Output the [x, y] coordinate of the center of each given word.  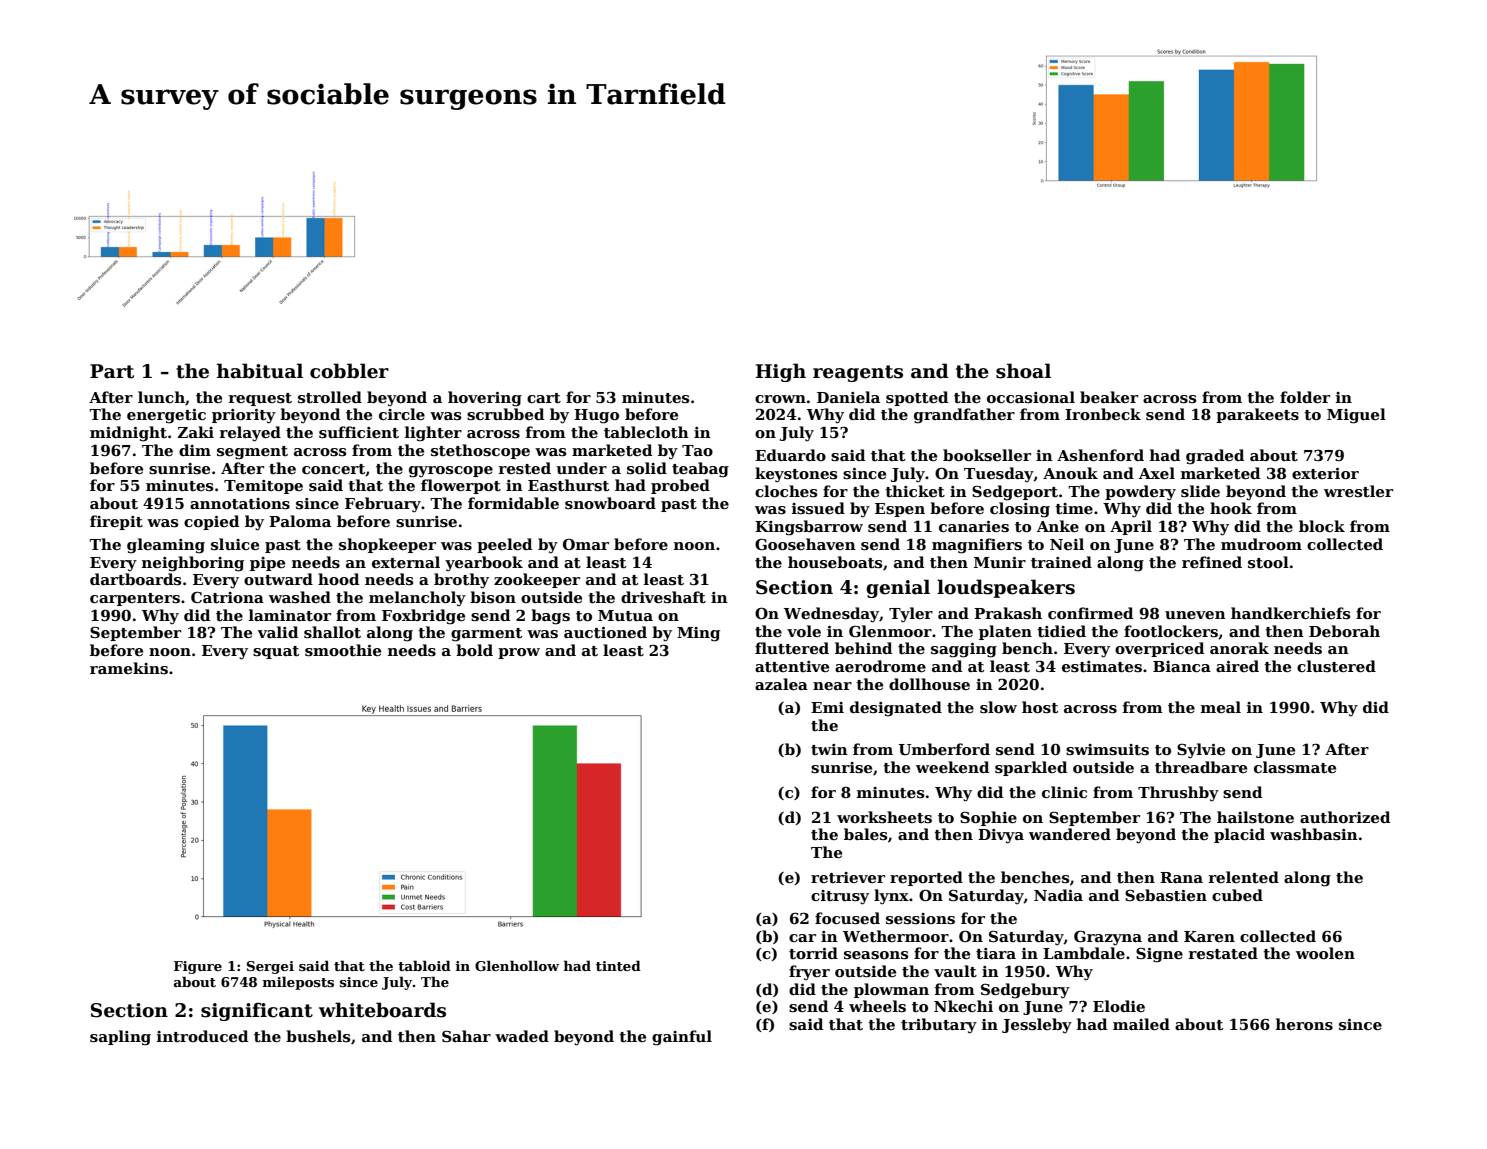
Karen [1209, 936]
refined [1212, 562]
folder [1305, 397]
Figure [198, 967]
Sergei [270, 967]
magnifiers [977, 546]
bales [865, 834]
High [781, 372]
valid [277, 632]
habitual [260, 371]
